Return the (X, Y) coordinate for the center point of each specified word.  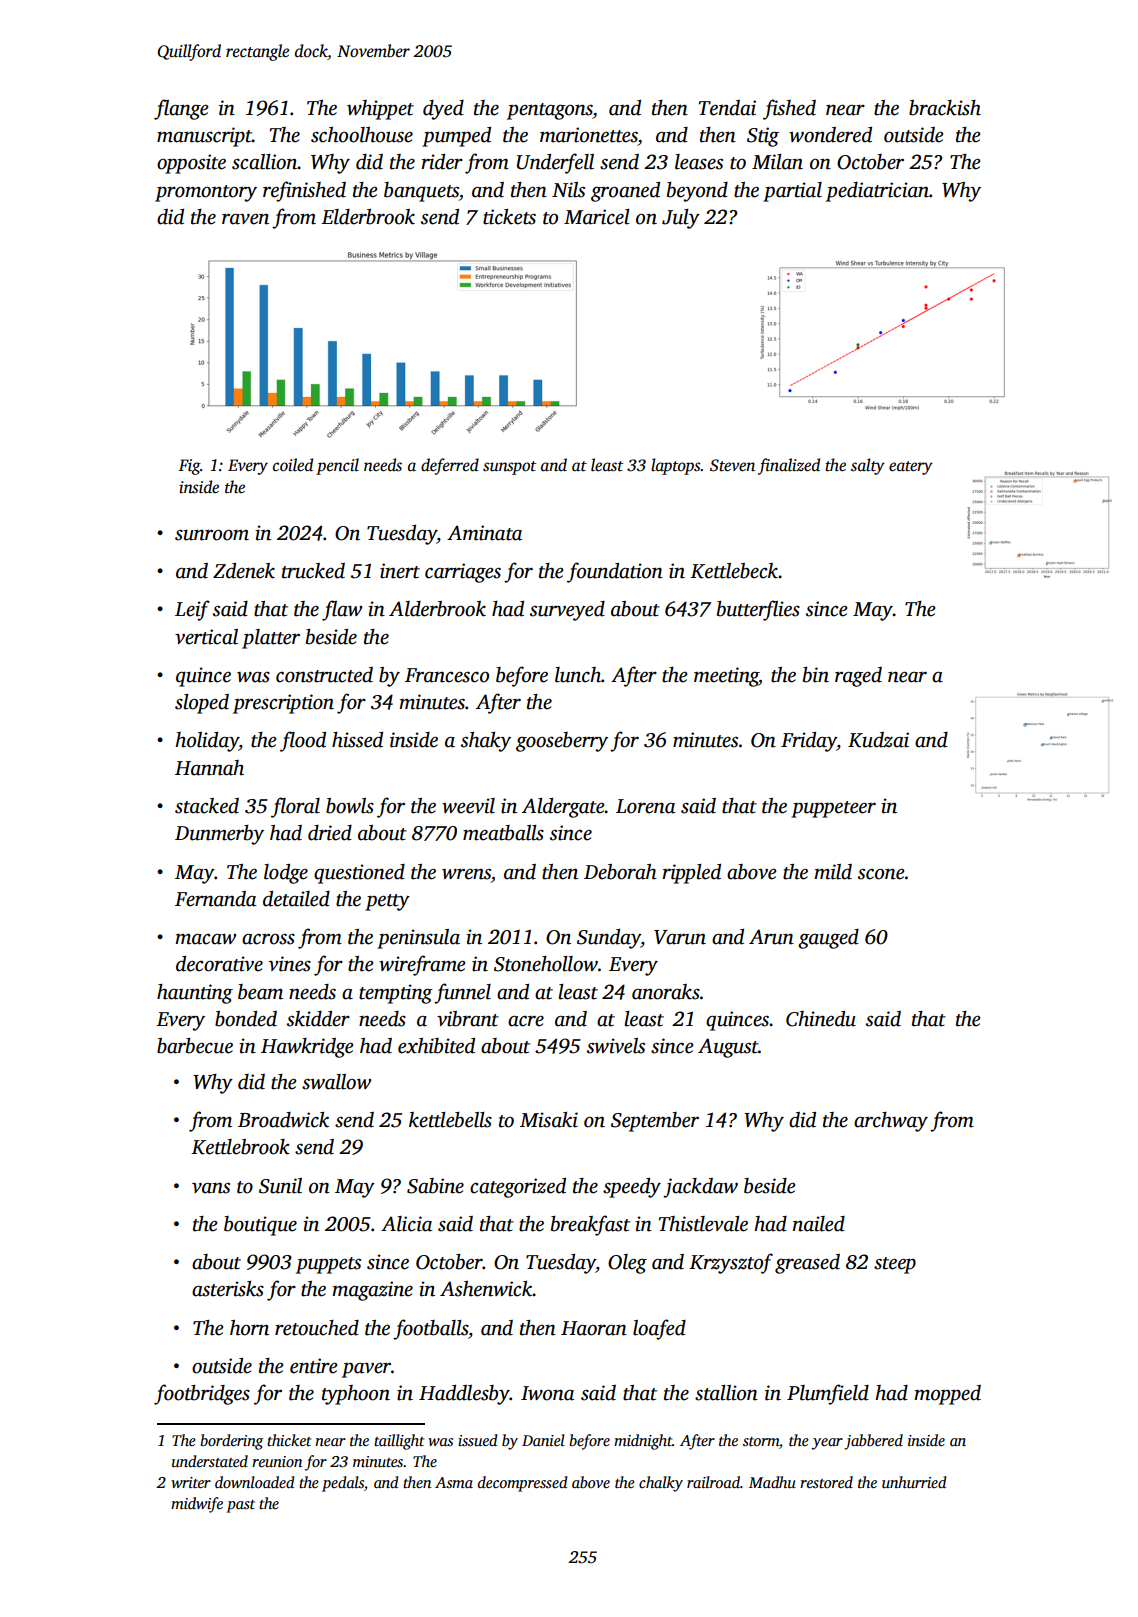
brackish (945, 108)
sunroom (212, 535)
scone (881, 874)
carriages (463, 573)
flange (181, 109)
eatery (911, 468)
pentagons (550, 111)
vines (290, 964)
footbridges (202, 1394)
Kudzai (878, 740)
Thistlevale (703, 1224)
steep (895, 1265)
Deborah (620, 872)
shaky (486, 742)
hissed (357, 740)
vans (211, 1188)
